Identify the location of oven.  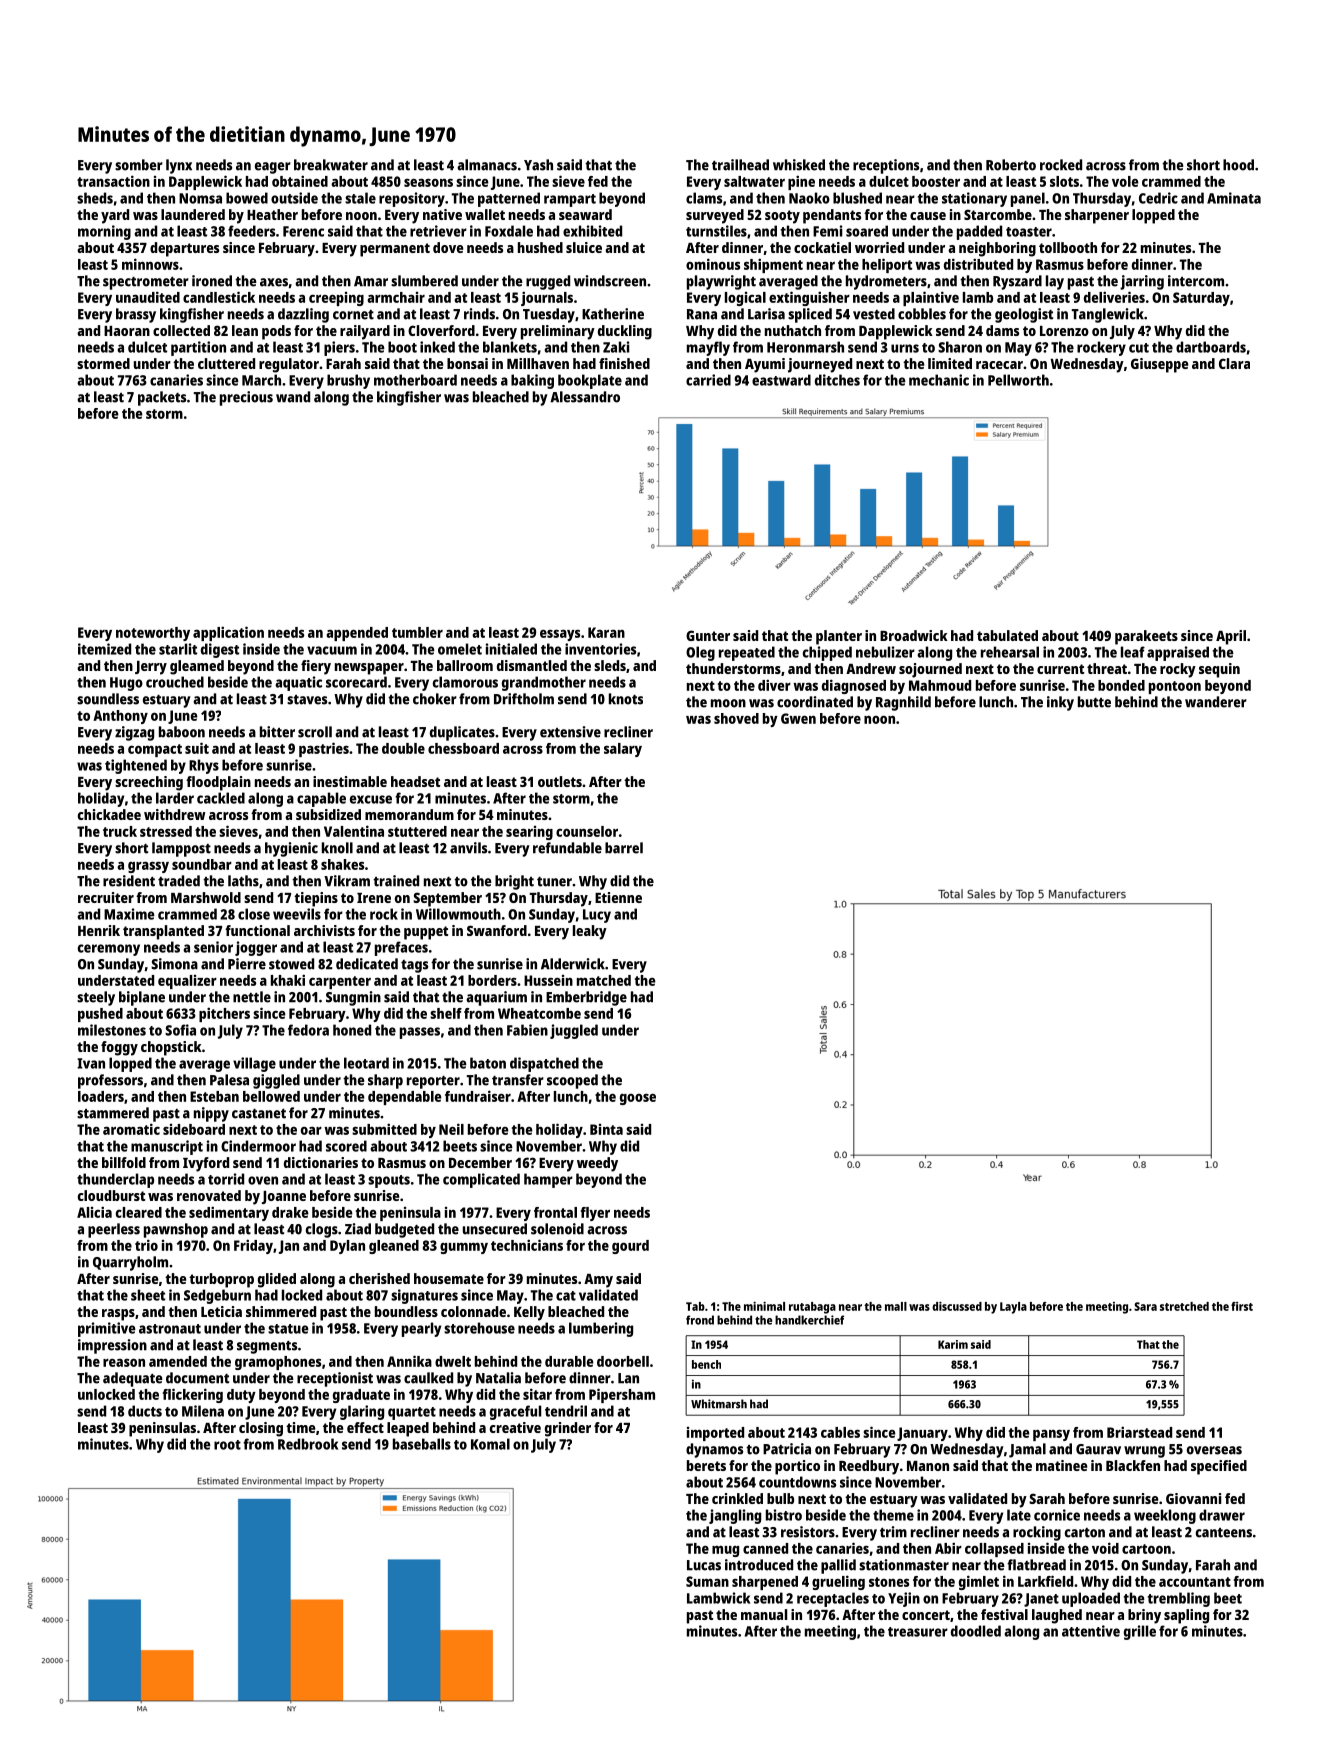
(263, 1180).
